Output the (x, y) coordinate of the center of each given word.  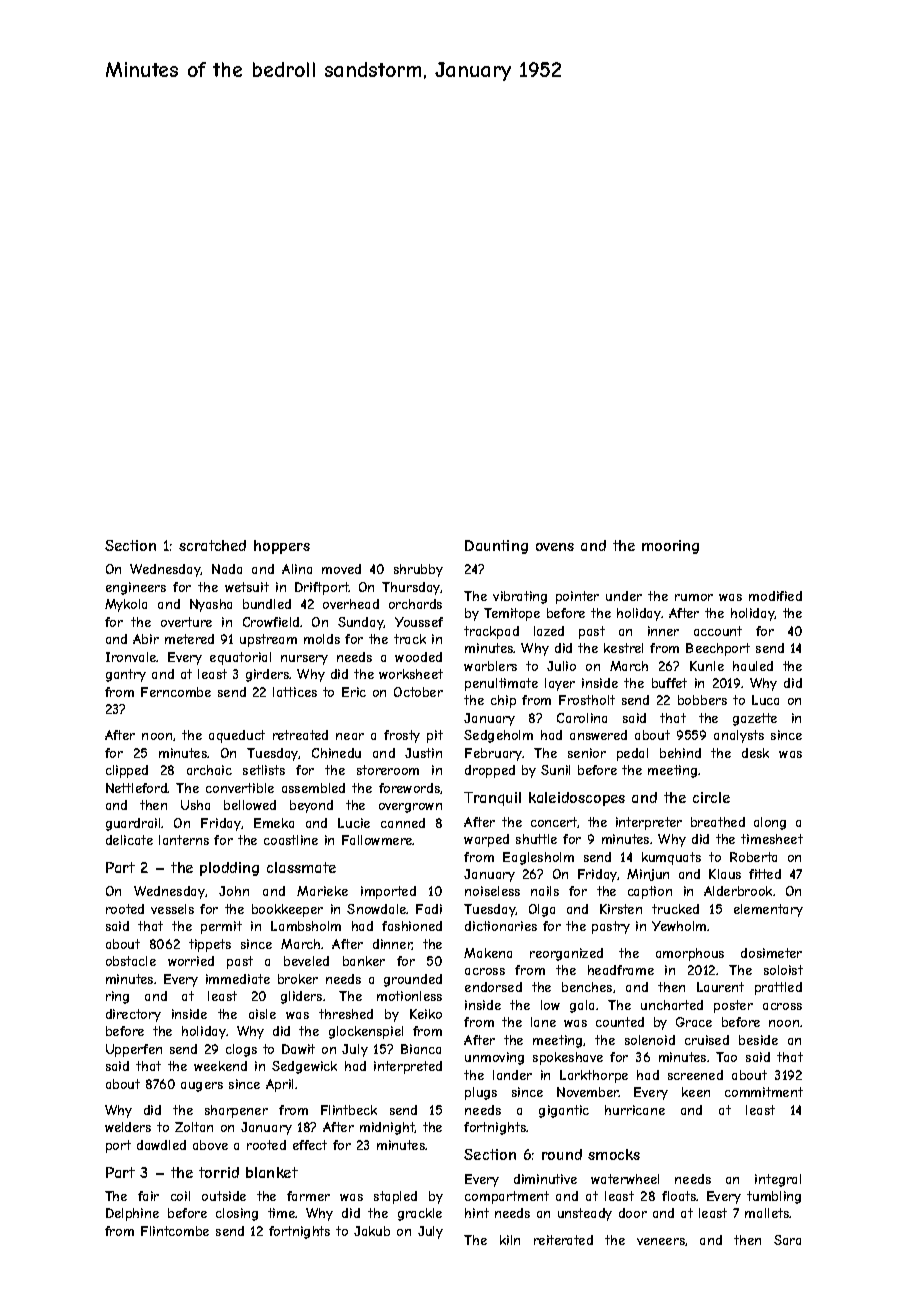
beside (758, 1040)
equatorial (240, 658)
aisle (262, 1014)
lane (543, 1022)
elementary (768, 910)
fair (148, 1196)
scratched (212, 545)
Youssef (419, 622)
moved (341, 569)
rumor (694, 597)
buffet (669, 683)
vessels (172, 909)
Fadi (429, 909)
